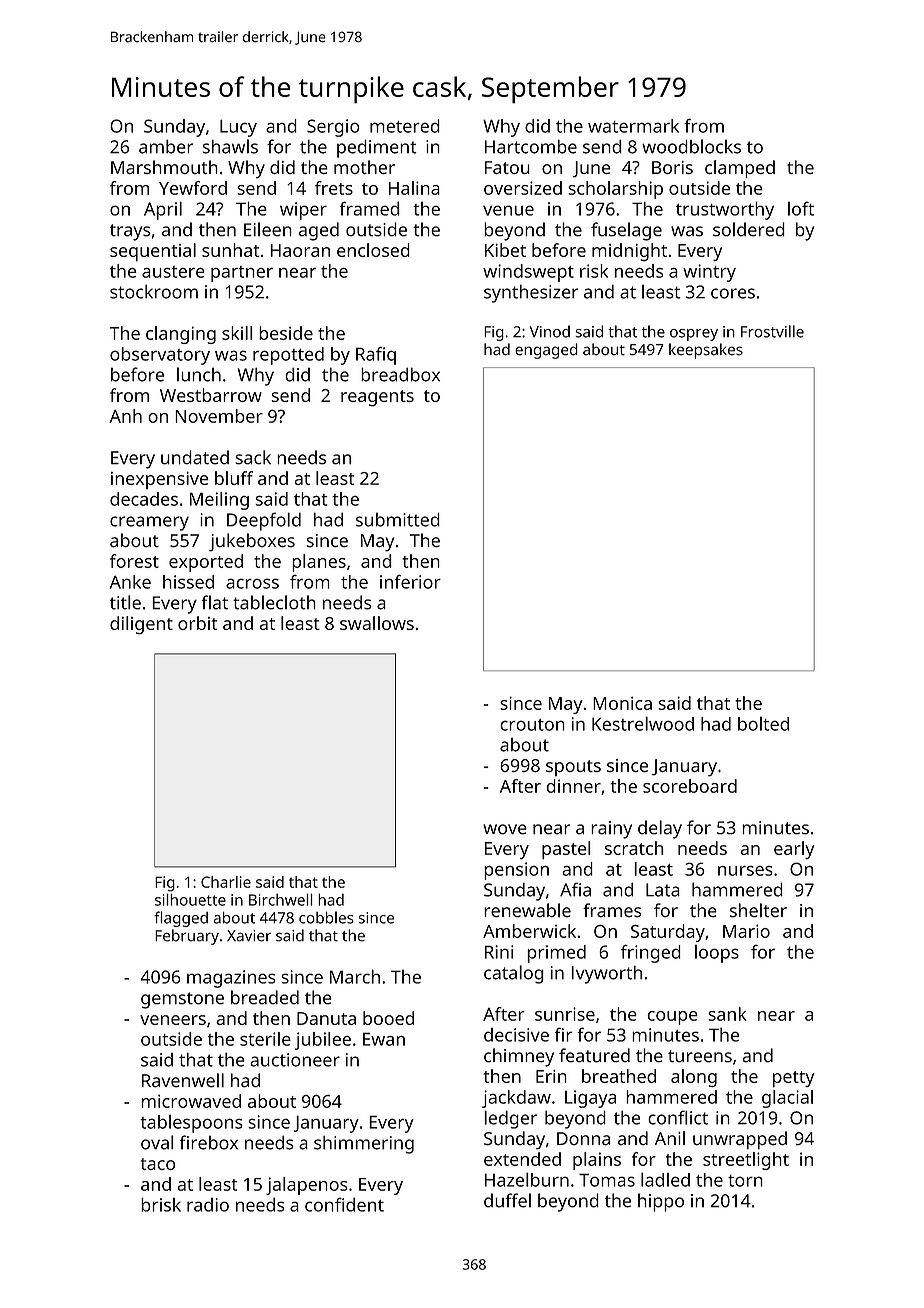 Image resolution: width=924 pixels, height=1308 pixels. What do you see at coordinates (550, 331) in the screenshot?
I see `Vinod` at bounding box center [550, 331].
